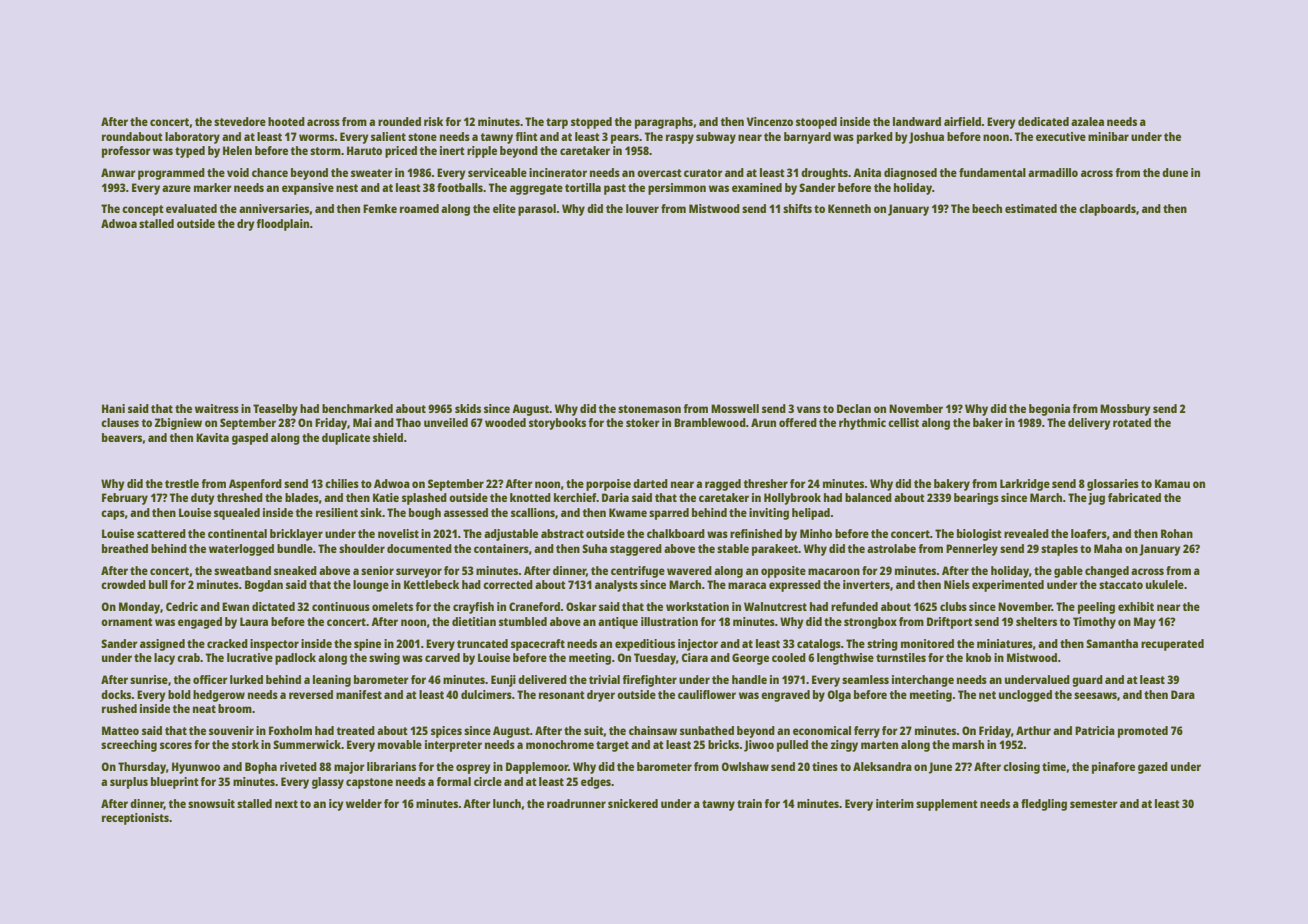 The image size is (1308, 924). Describe the element at coordinates (576, 803) in the image. I see `roadrunner` at that location.
